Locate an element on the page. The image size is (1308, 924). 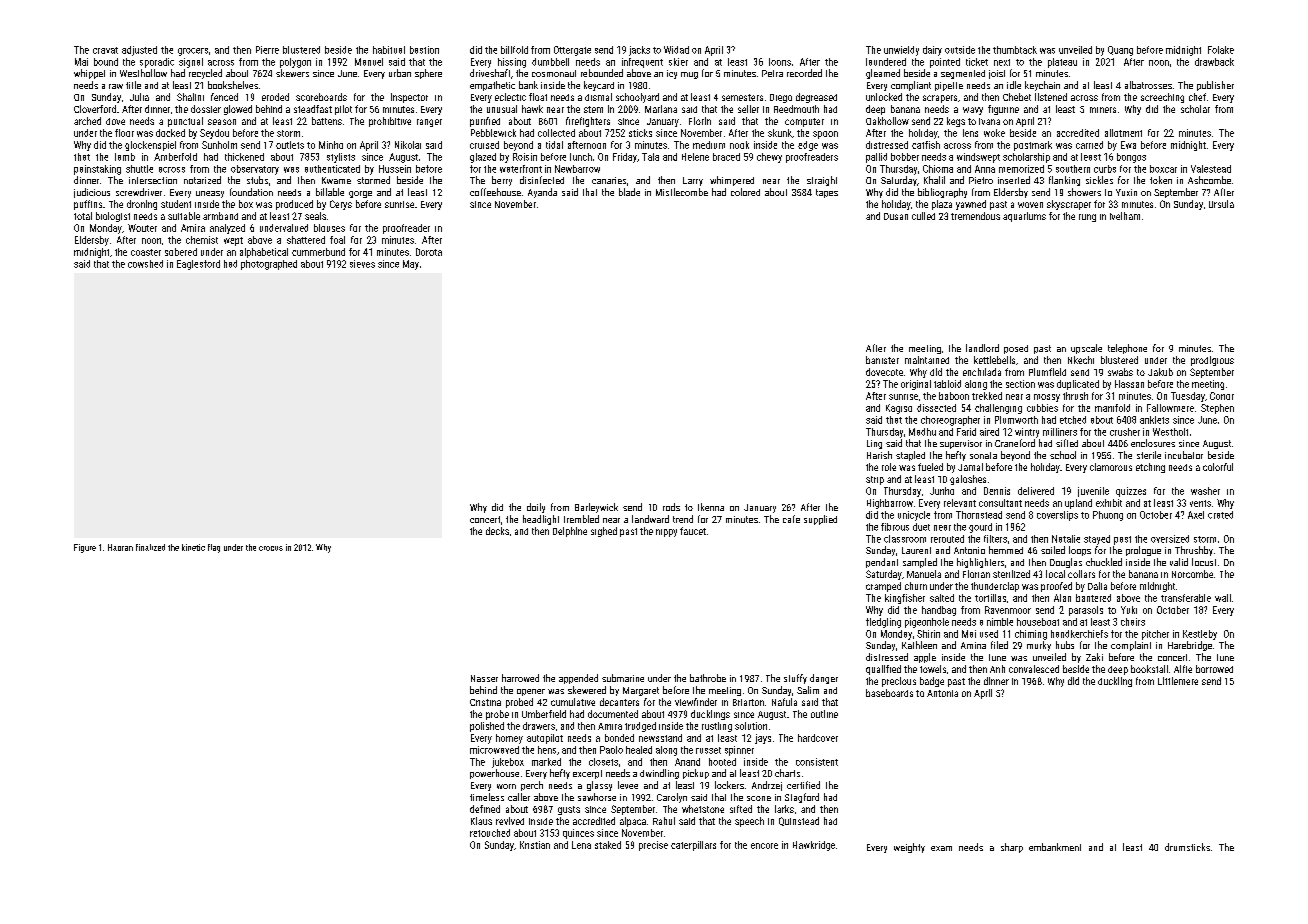
prohibitive is located at coordinates (390, 122).
